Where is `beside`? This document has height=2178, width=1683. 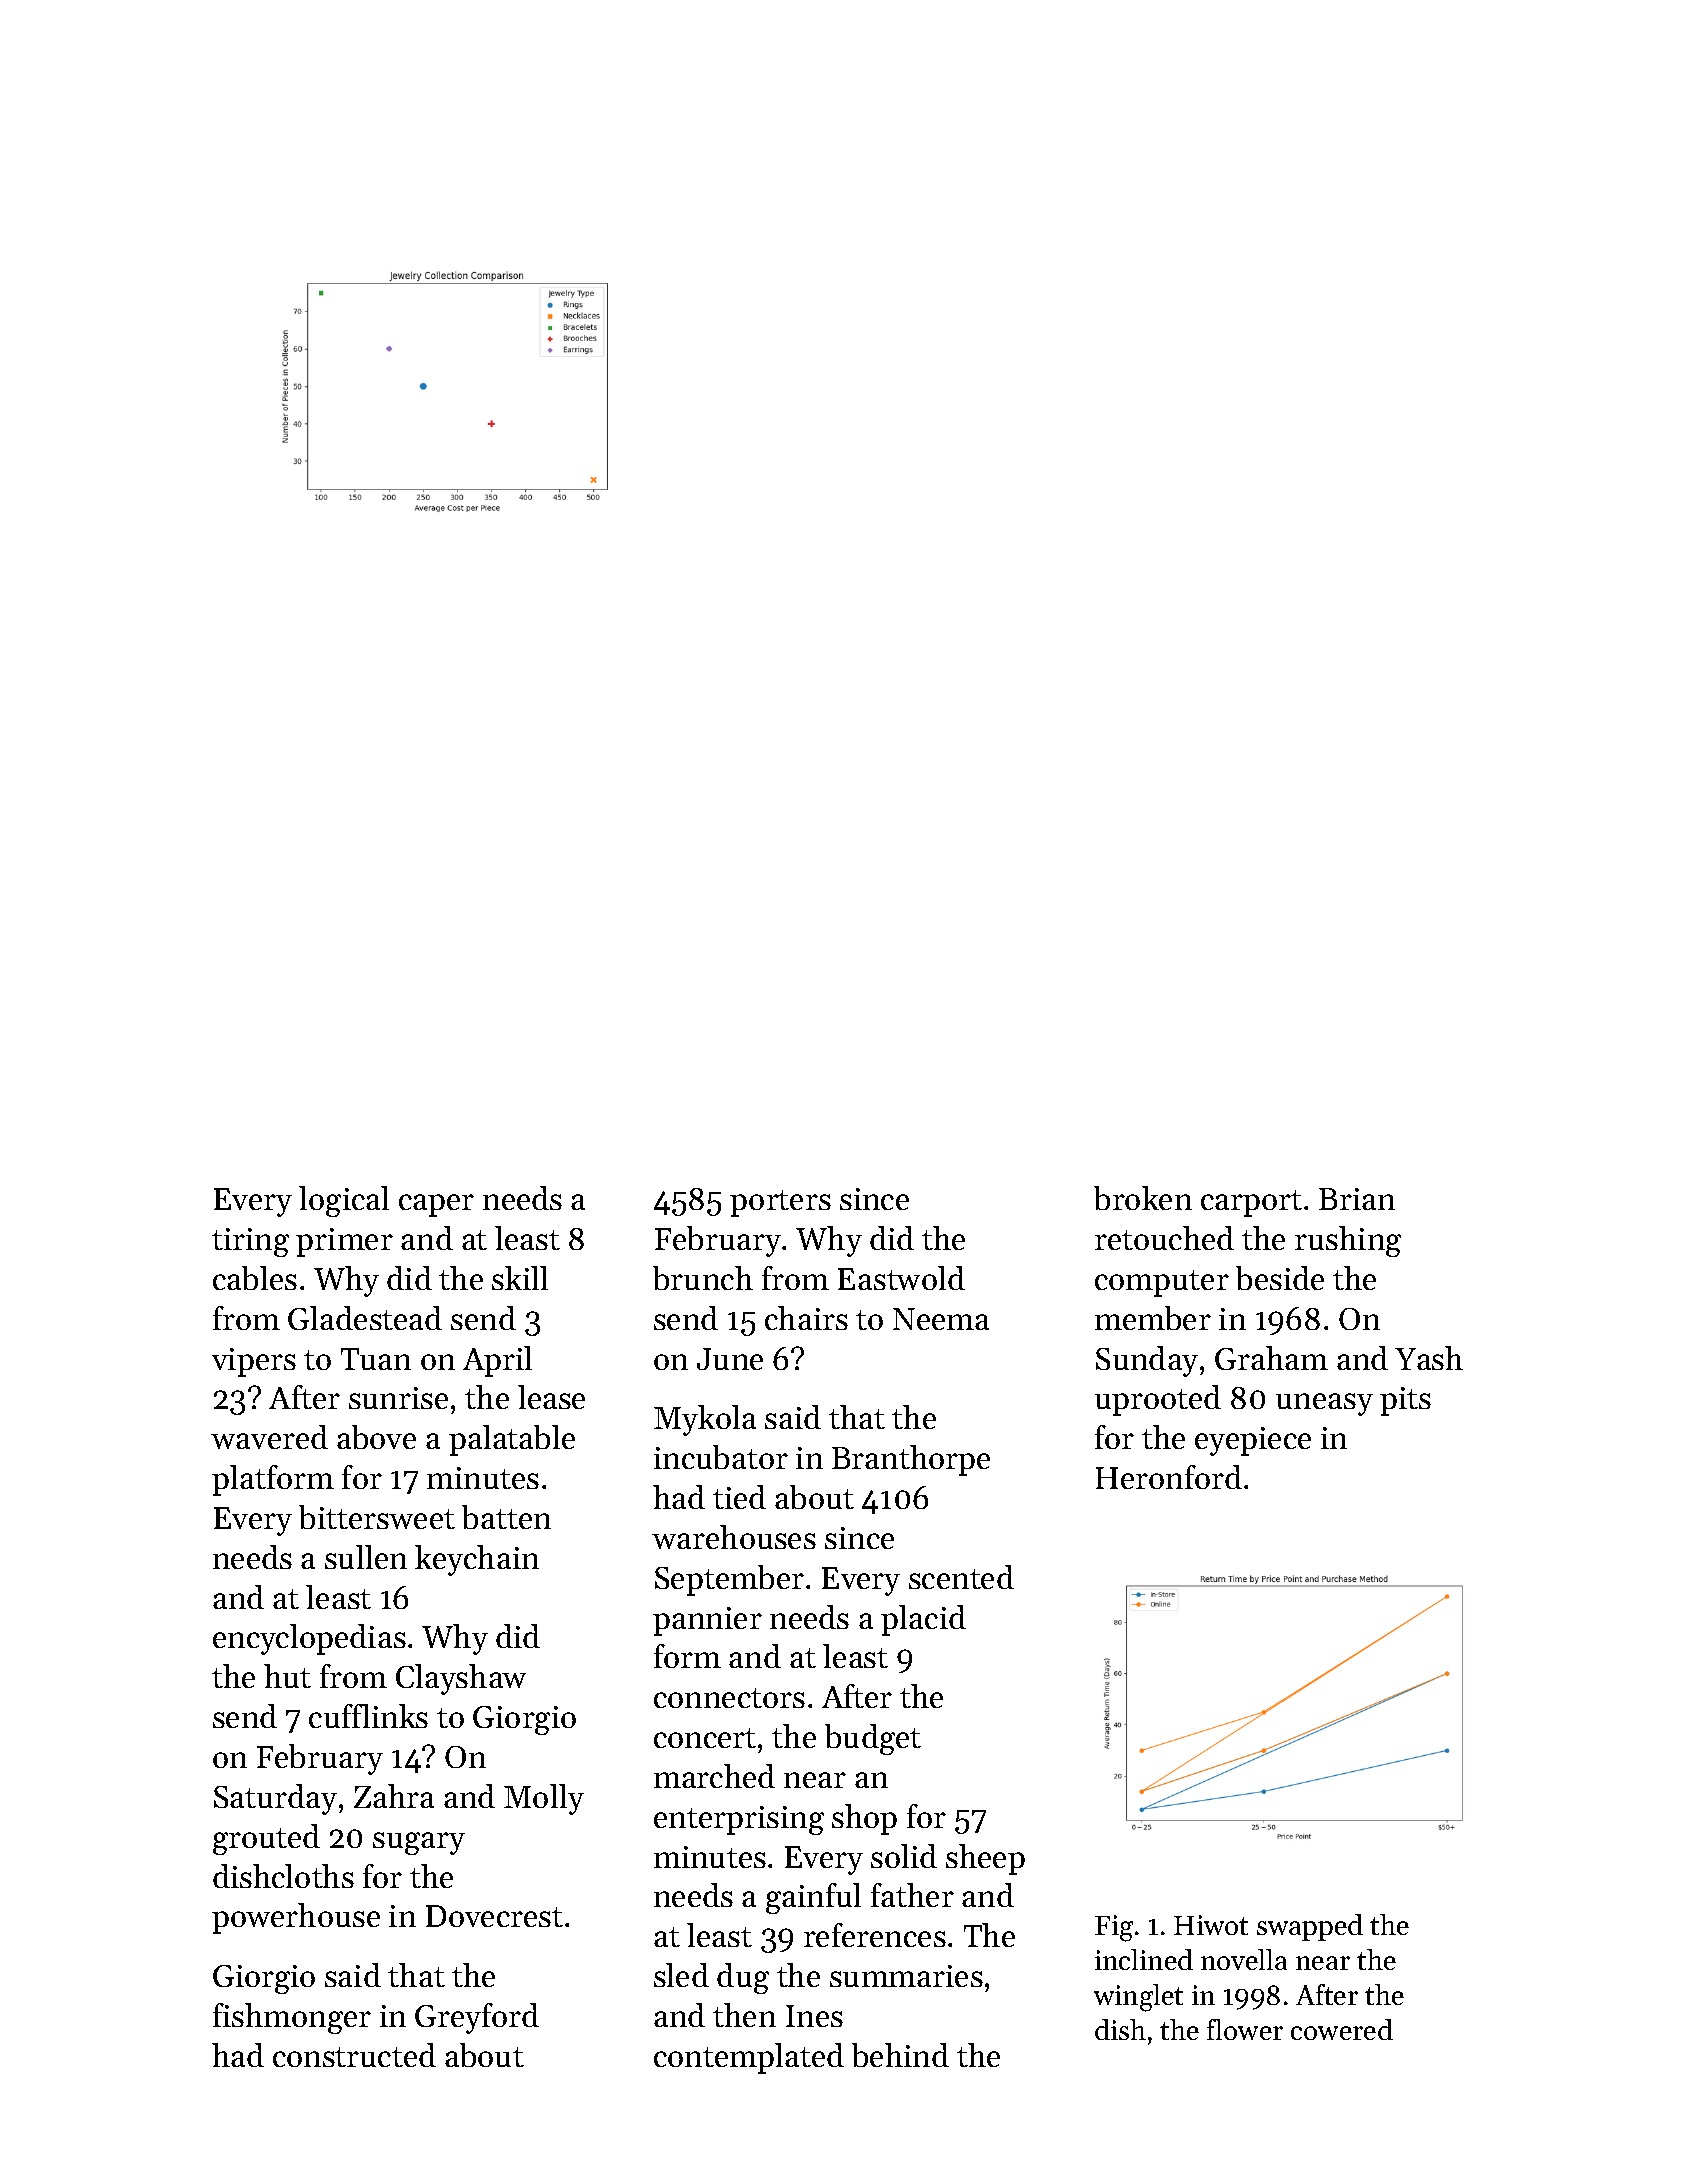 beside is located at coordinates (1280, 1278).
